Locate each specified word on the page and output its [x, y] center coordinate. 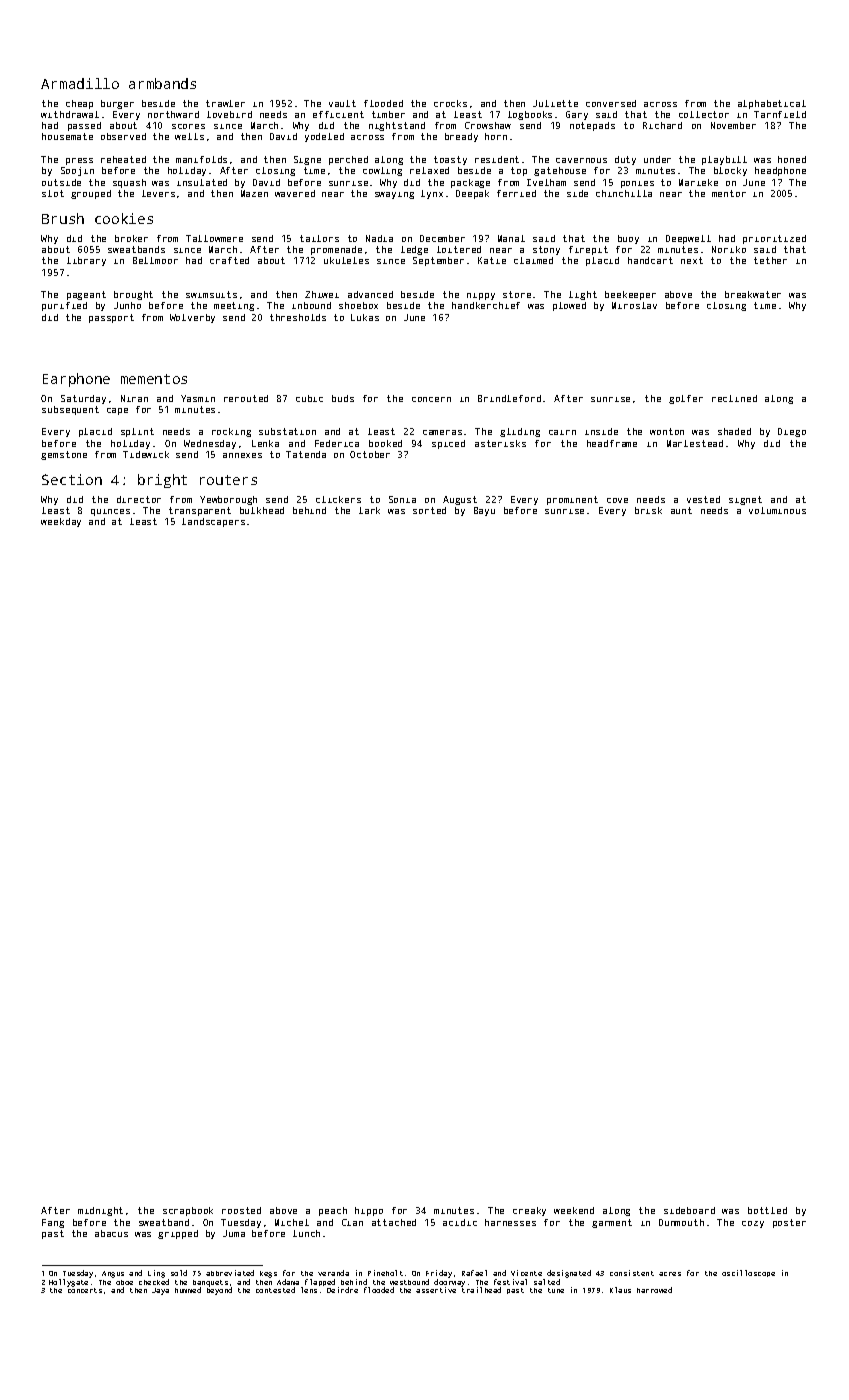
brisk [648, 510]
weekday [61, 522]
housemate [67, 136]
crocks [450, 103]
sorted [429, 510]
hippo [369, 1211]
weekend [574, 1210]
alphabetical [772, 104]
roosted [241, 1210]
